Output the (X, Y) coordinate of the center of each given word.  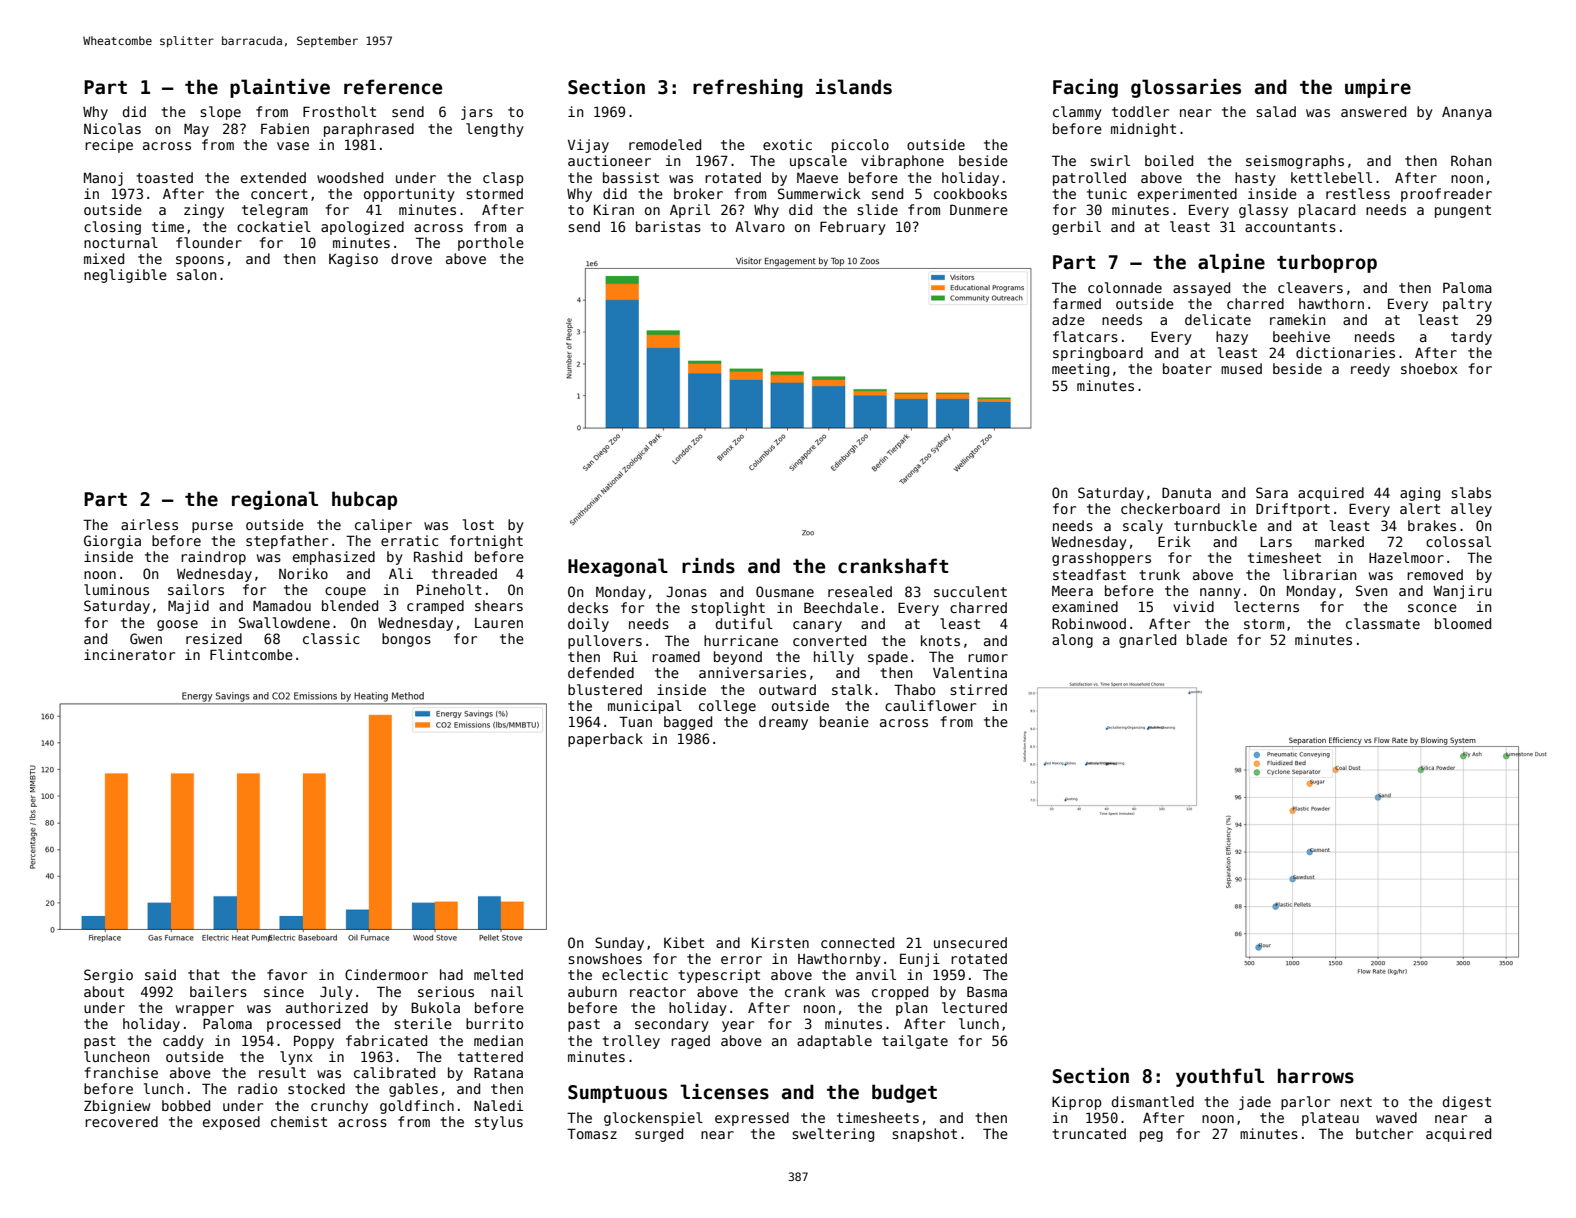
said (160, 974)
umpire (1378, 88)
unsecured (970, 942)
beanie (844, 721)
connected (857, 942)
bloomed (1463, 623)
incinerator (129, 654)
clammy (1077, 113)
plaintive (280, 88)
